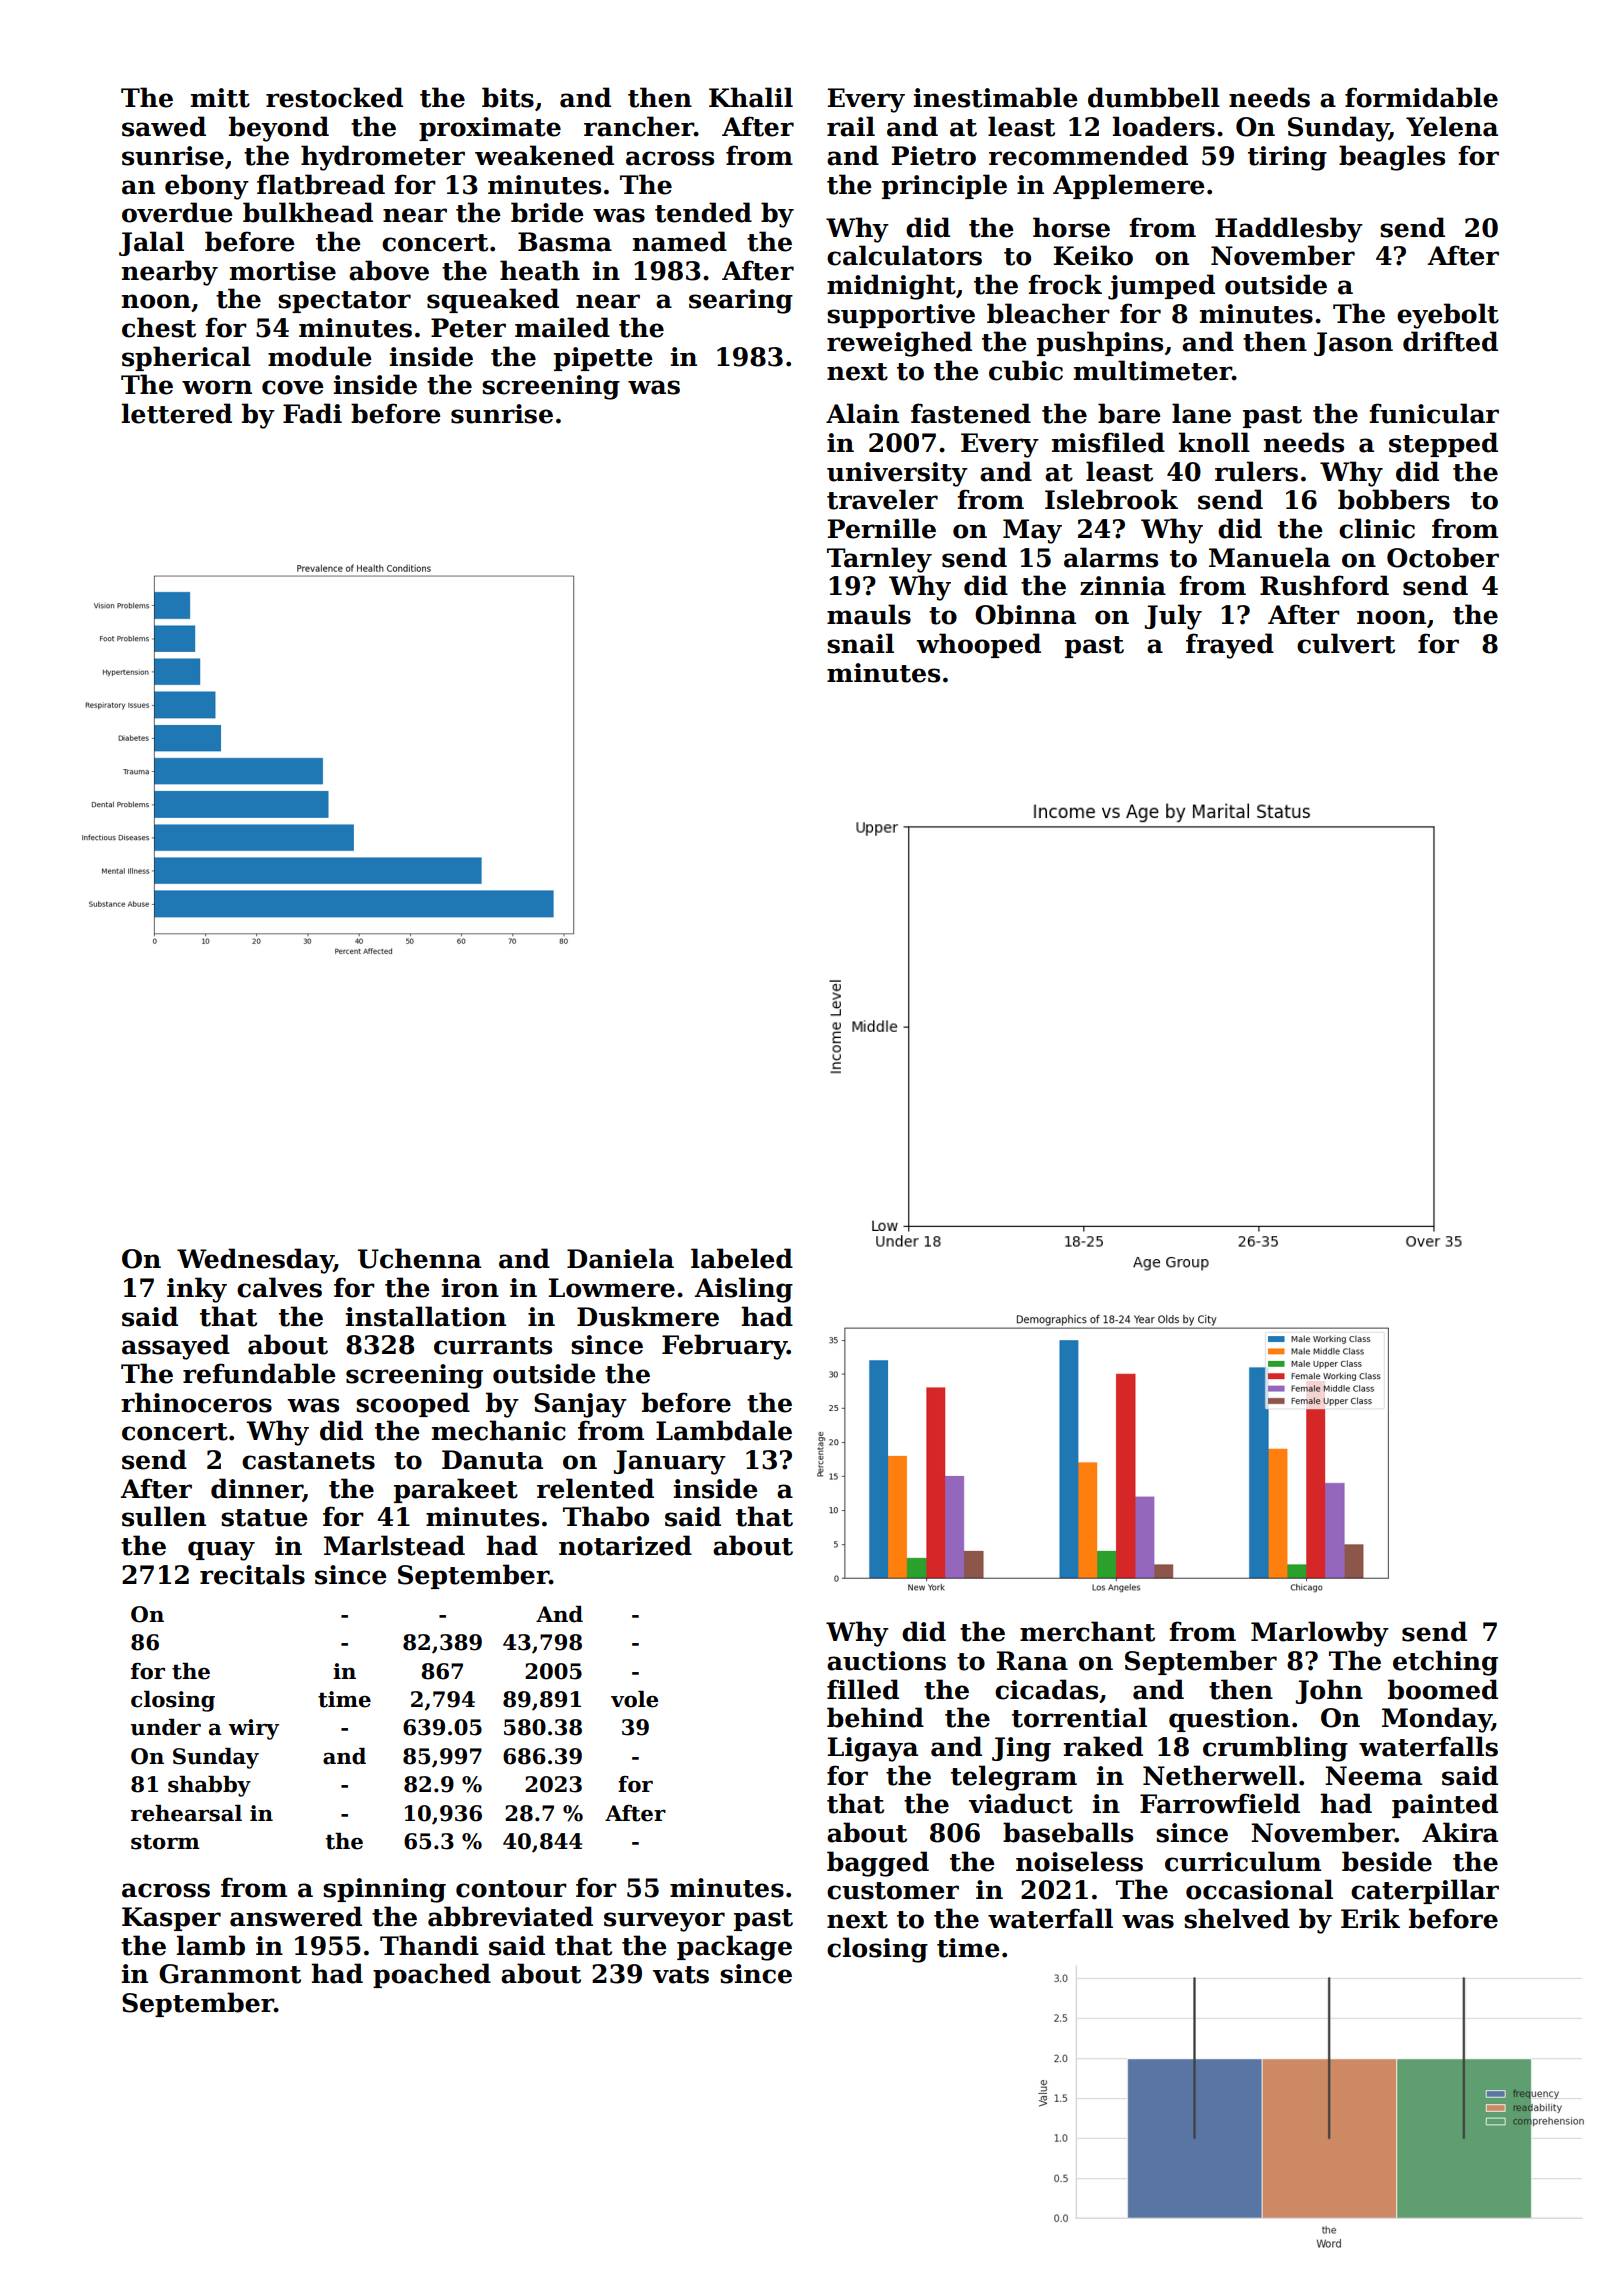 Image resolution: width=1620 pixels, height=2292 pixels. Describe the element at coordinates (1346, 643) in the image. I see `culvert` at that location.
